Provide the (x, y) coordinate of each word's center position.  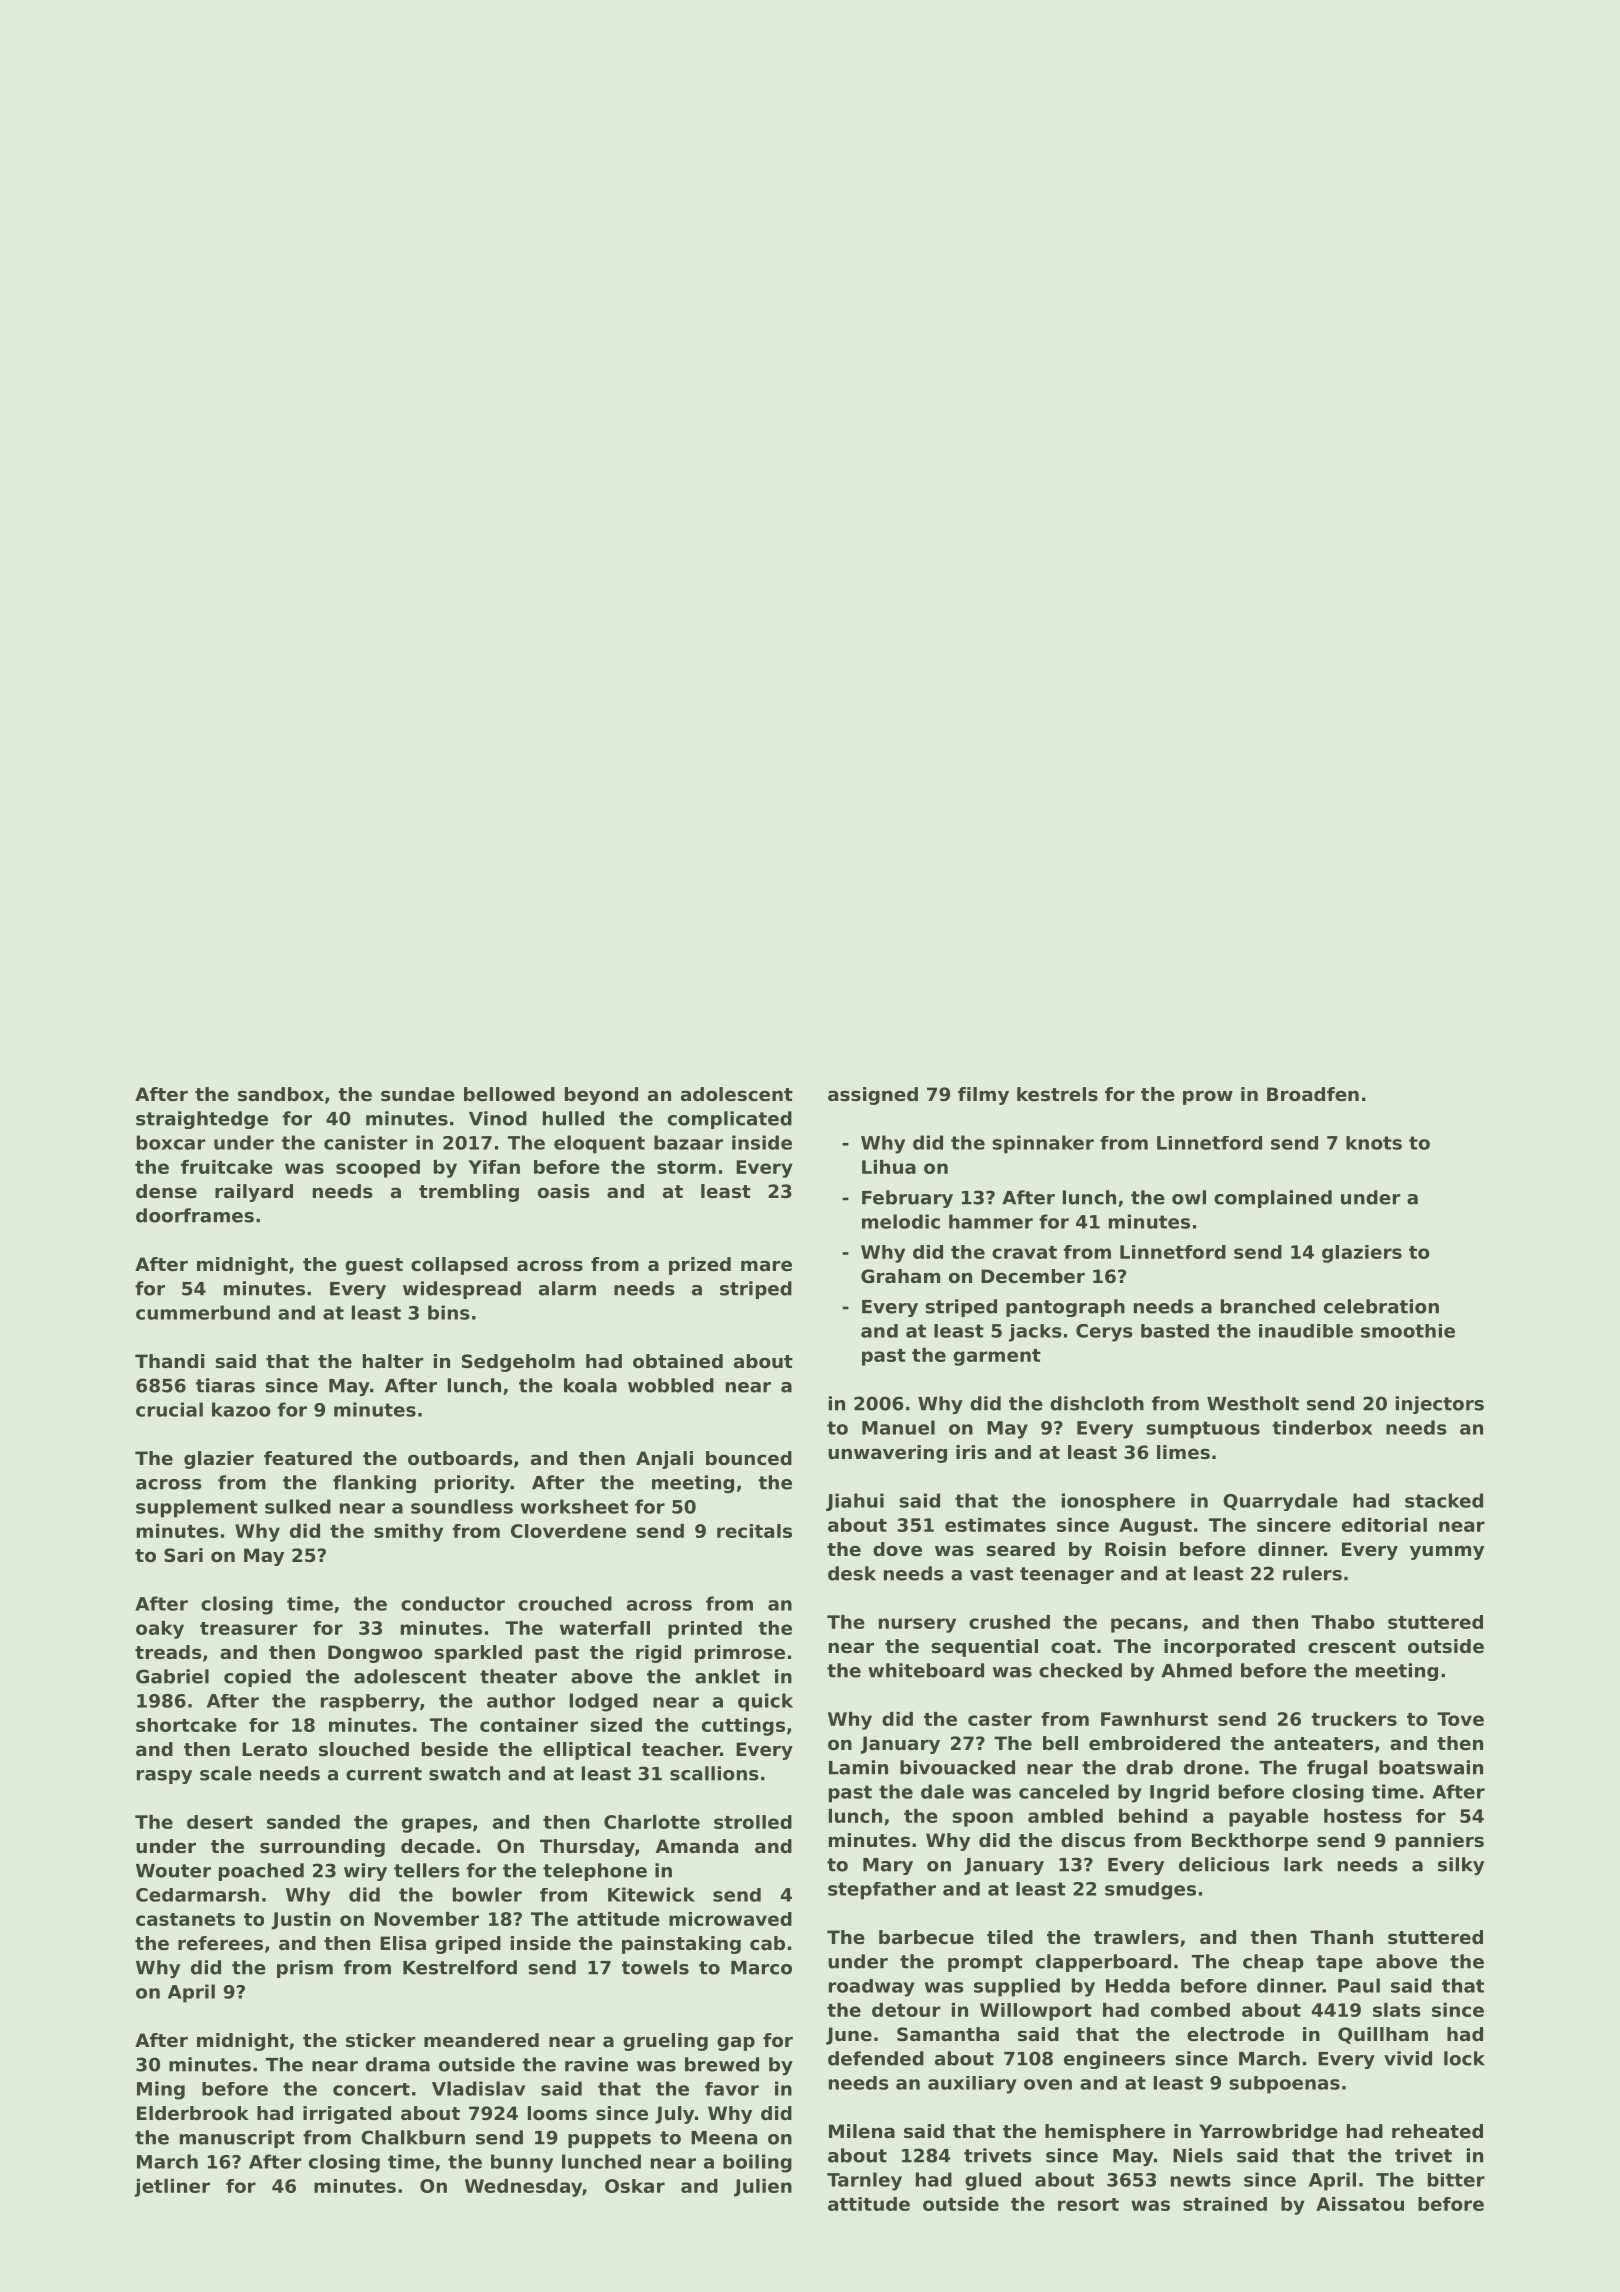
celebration (1381, 1306)
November (426, 1919)
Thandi (170, 1361)
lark (1303, 1864)
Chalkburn (413, 2137)
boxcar (171, 1142)
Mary (888, 1866)
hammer (991, 1221)
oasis (564, 1191)
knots (1374, 1143)
